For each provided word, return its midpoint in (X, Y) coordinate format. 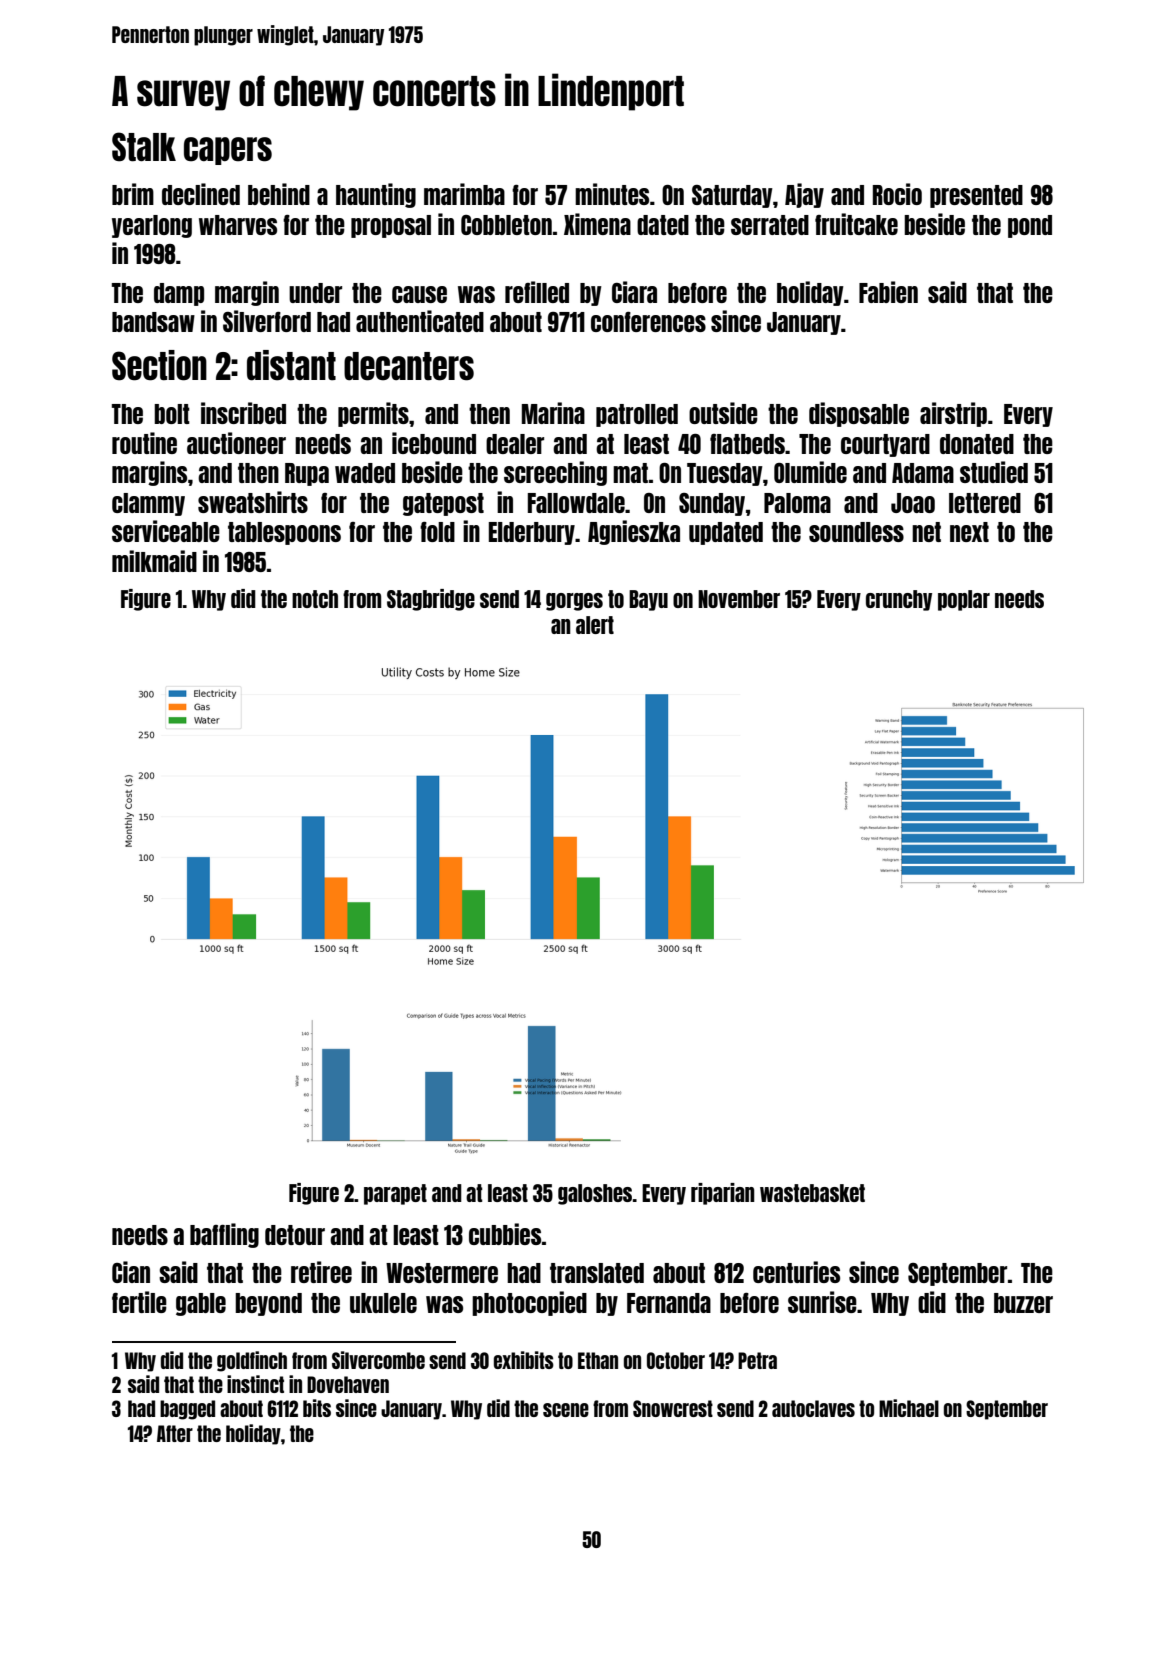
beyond (268, 1304)
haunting (376, 195)
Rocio (897, 194)
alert (595, 625)
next (969, 532)
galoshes (595, 1194)
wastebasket (812, 1193)
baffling (224, 1235)
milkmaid (154, 561)
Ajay (804, 195)
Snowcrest (673, 1408)
